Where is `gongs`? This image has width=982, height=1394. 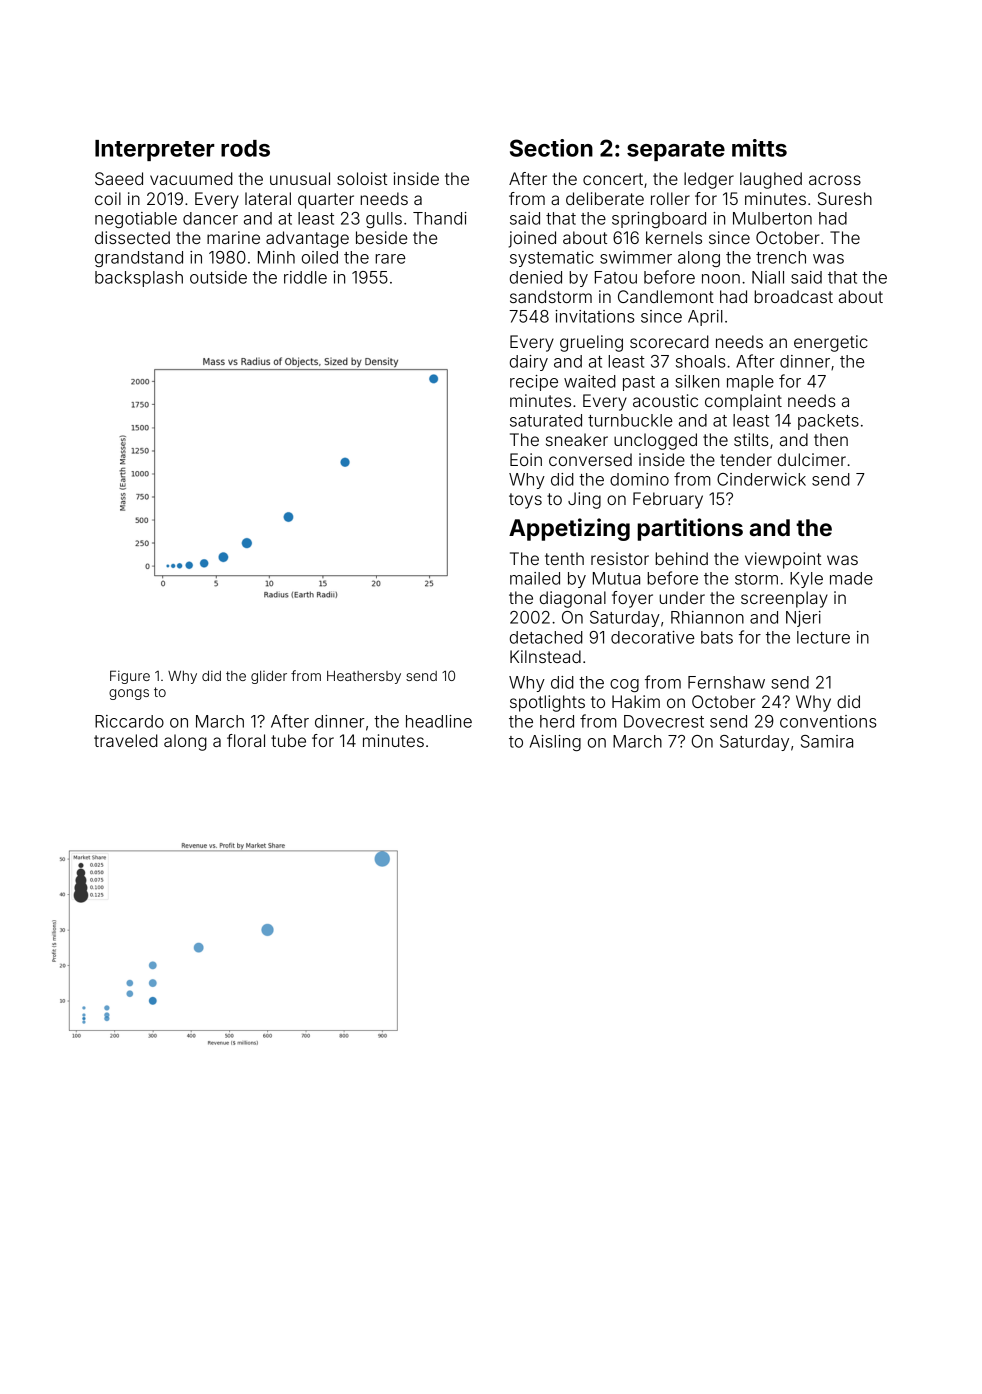
gongs is located at coordinates (129, 694).
